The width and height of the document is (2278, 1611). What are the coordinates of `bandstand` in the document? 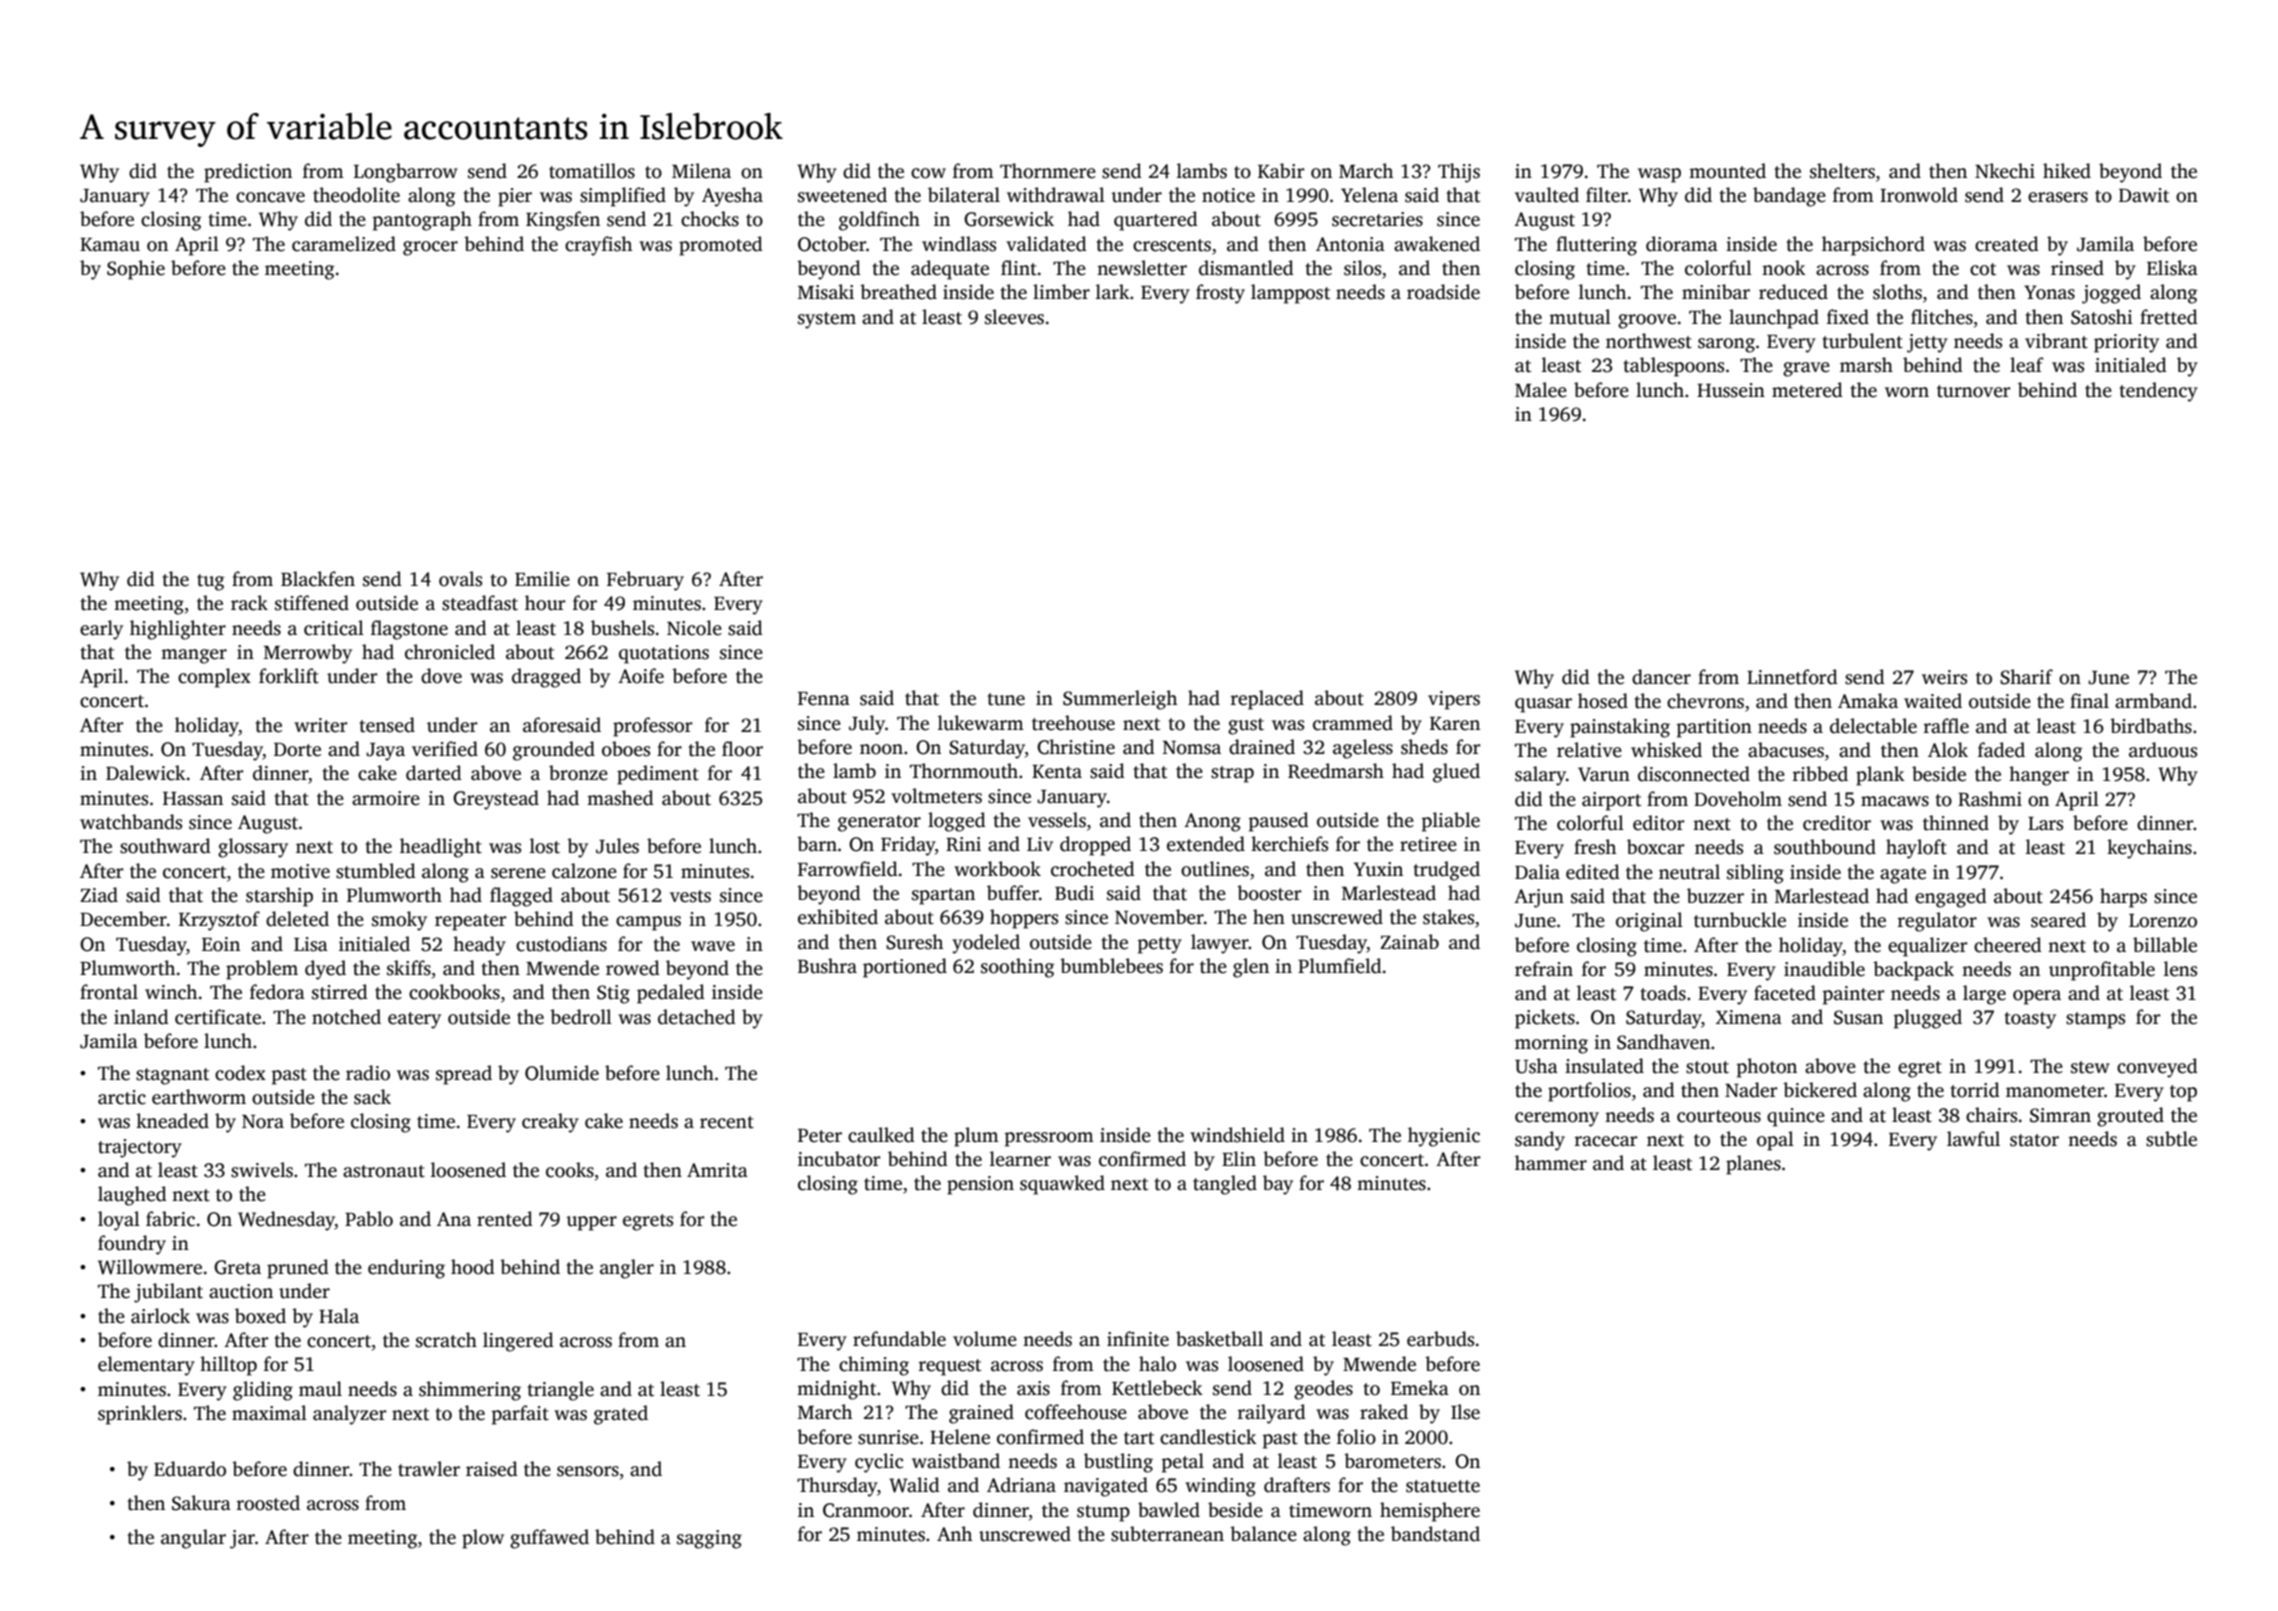 It's located at (1435, 1534).
